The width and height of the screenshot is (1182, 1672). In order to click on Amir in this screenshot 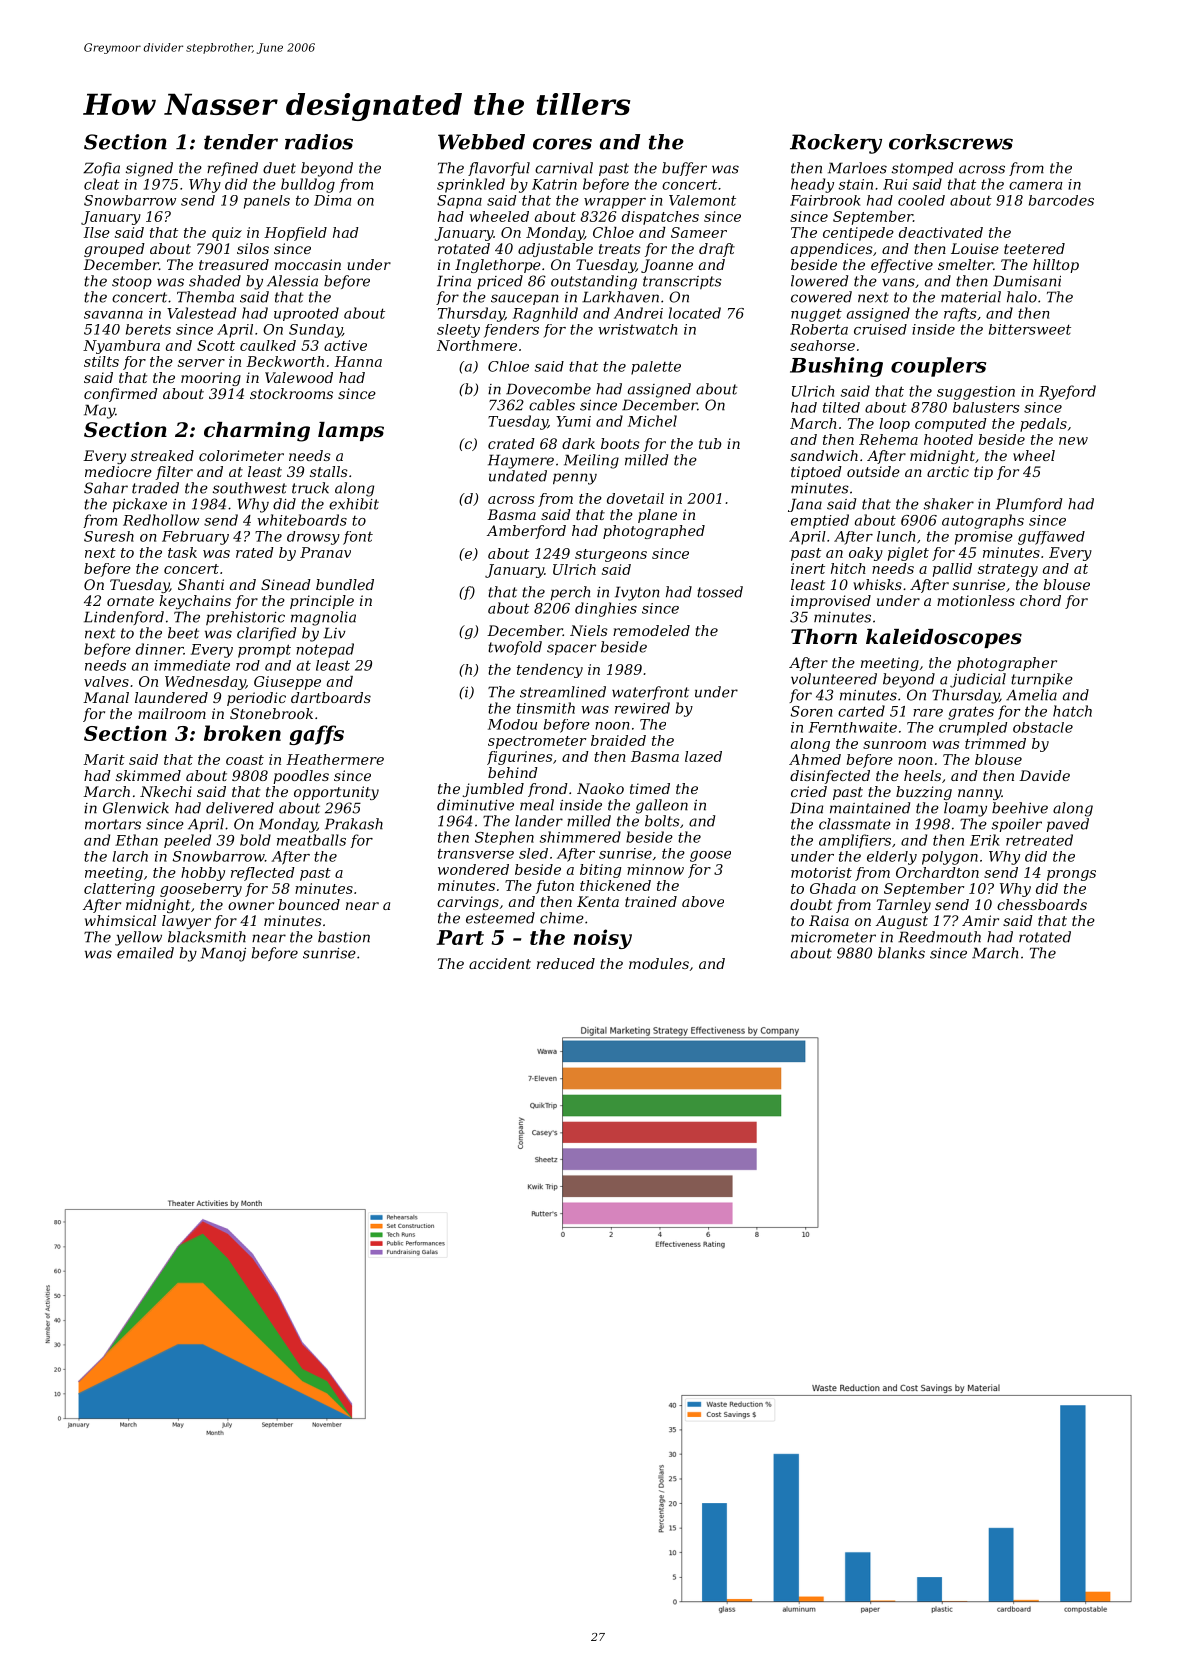, I will do `click(980, 920)`.
